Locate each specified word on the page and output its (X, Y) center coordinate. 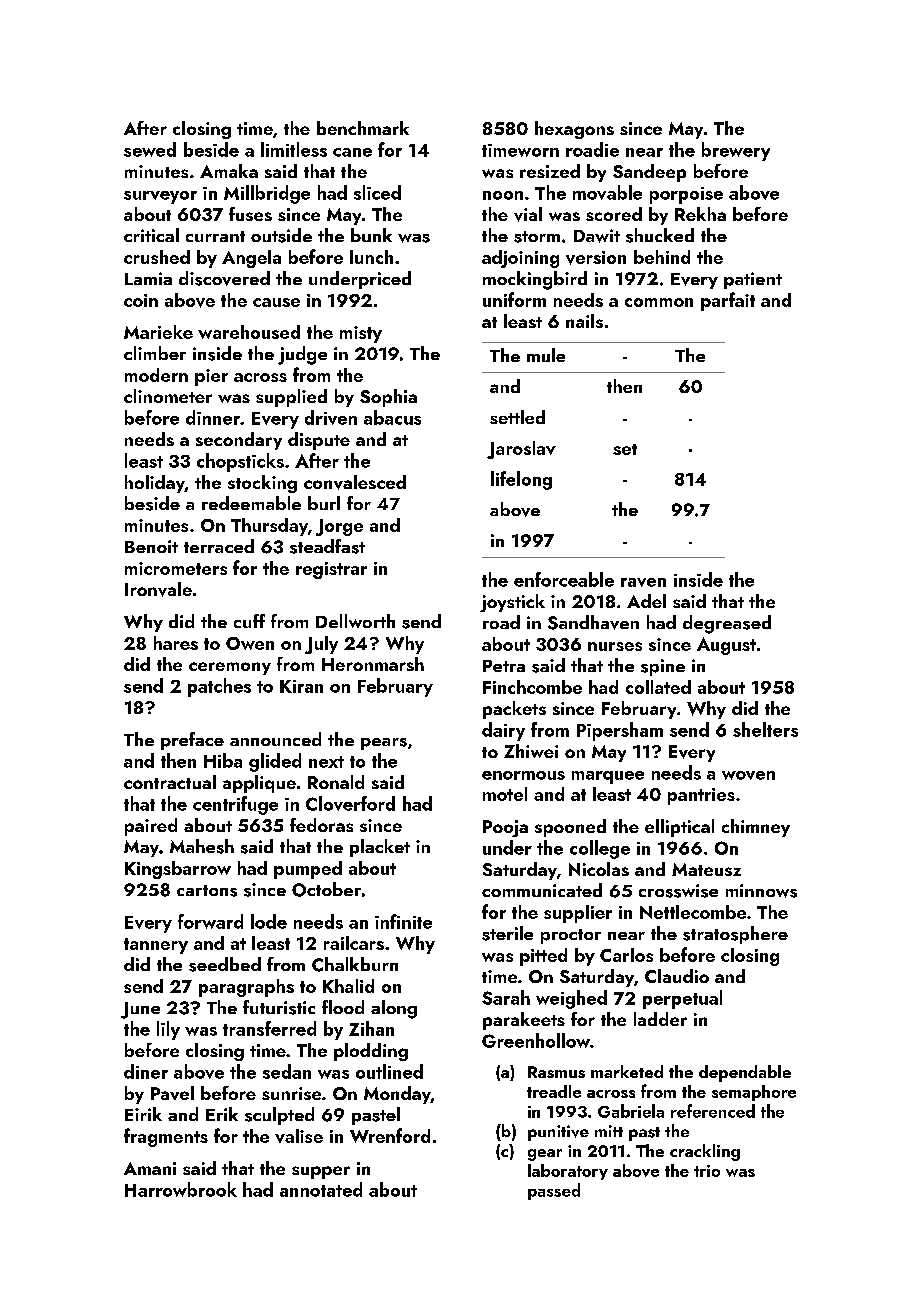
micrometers (176, 568)
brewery (736, 151)
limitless (294, 149)
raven (643, 582)
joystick (512, 603)
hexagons (574, 130)
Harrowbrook (181, 1189)
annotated (321, 1189)
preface (192, 741)
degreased (727, 624)
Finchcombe (532, 687)
